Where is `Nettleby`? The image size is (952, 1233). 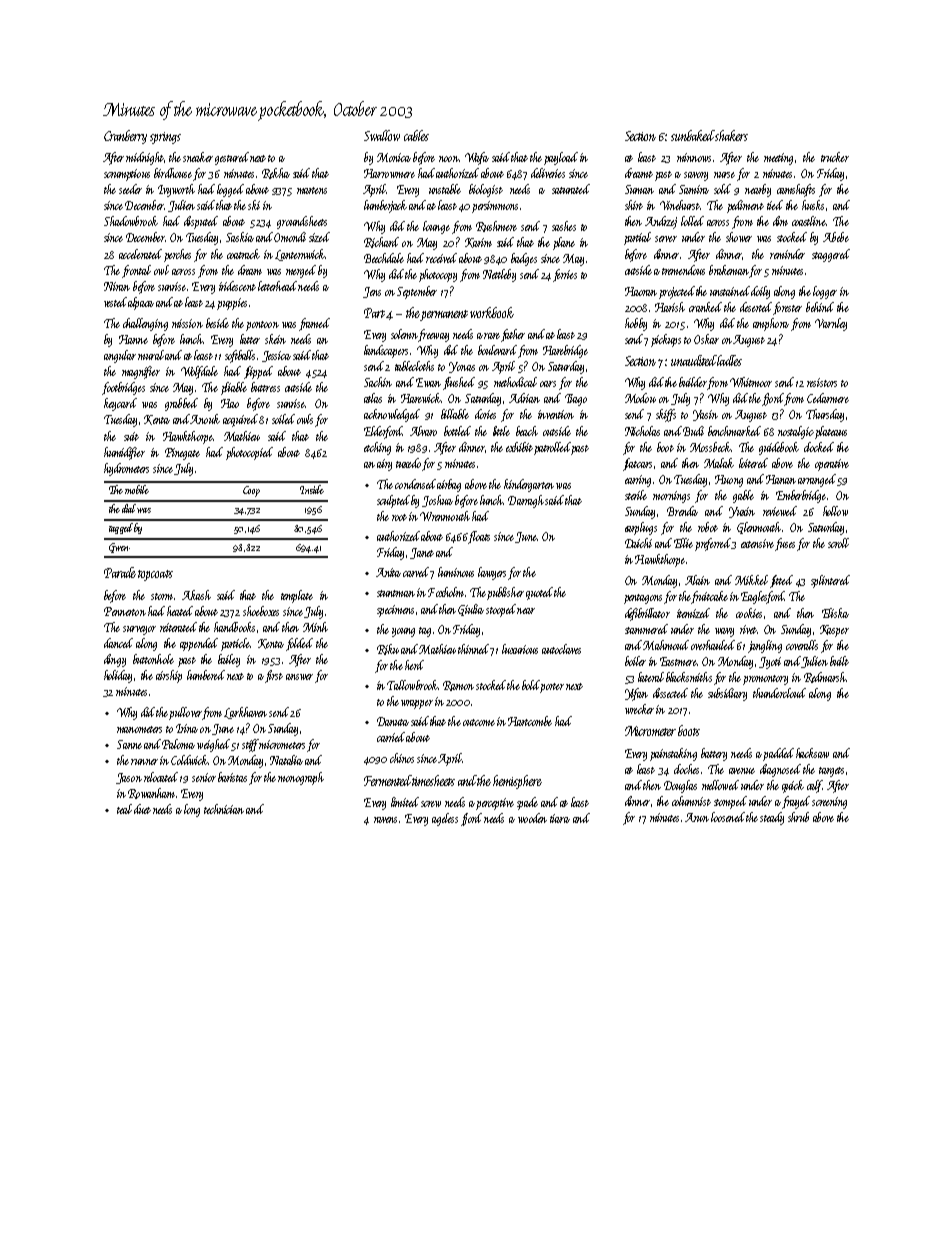
Nettleby is located at coordinates (499, 275).
